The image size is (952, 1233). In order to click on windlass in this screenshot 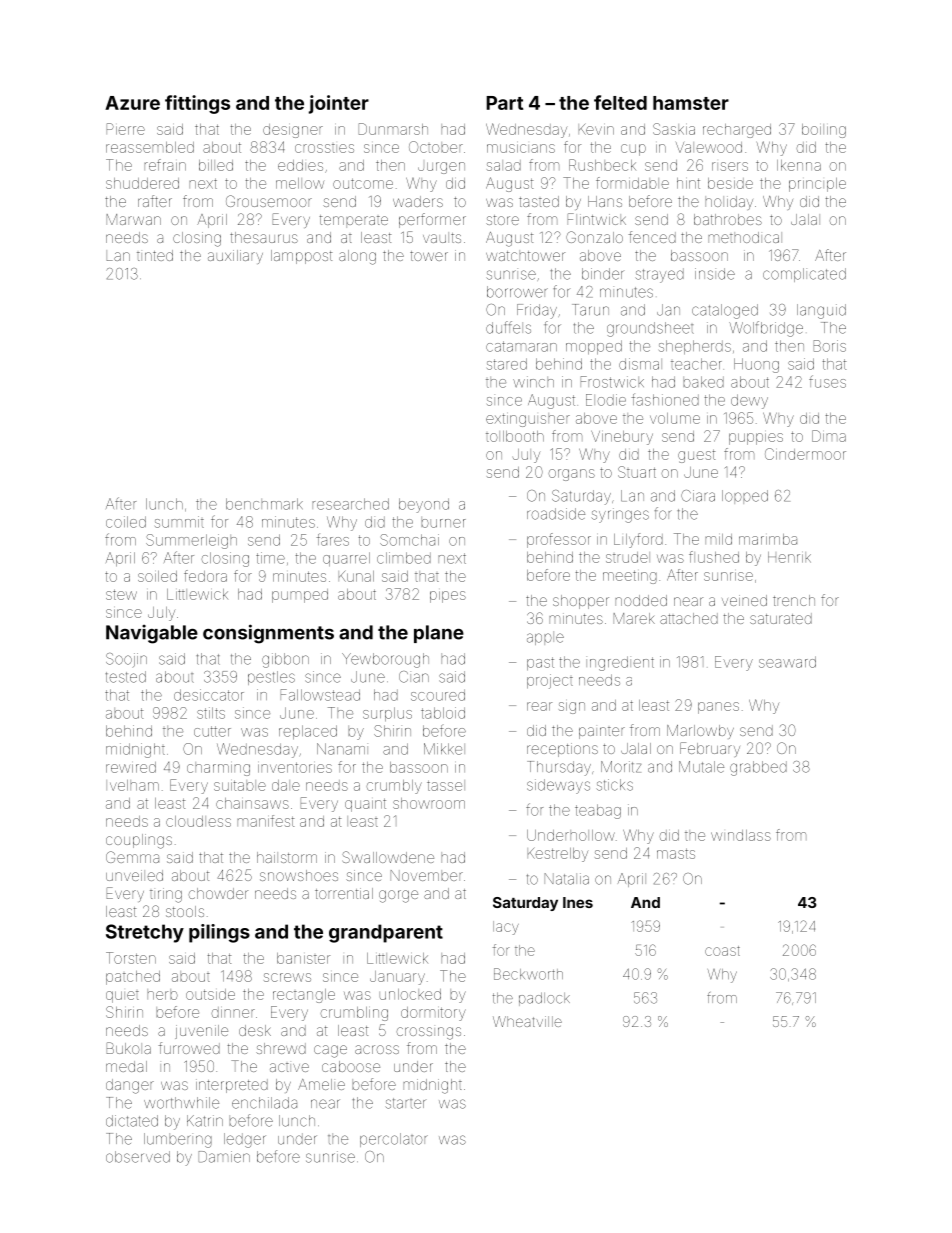, I will do `click(741, 835)`.
